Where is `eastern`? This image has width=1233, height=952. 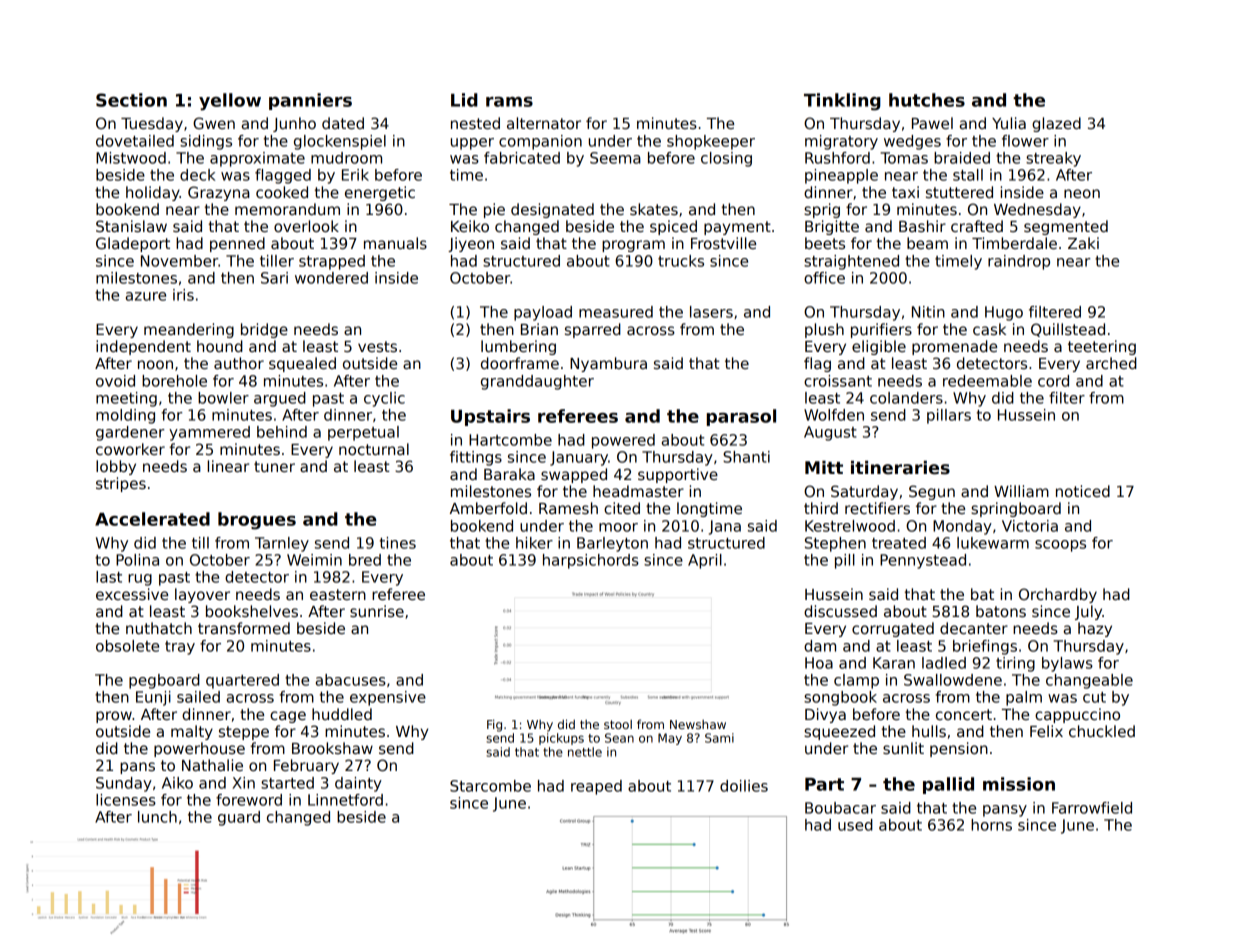
eastern is located at coordinates (338, 594).
